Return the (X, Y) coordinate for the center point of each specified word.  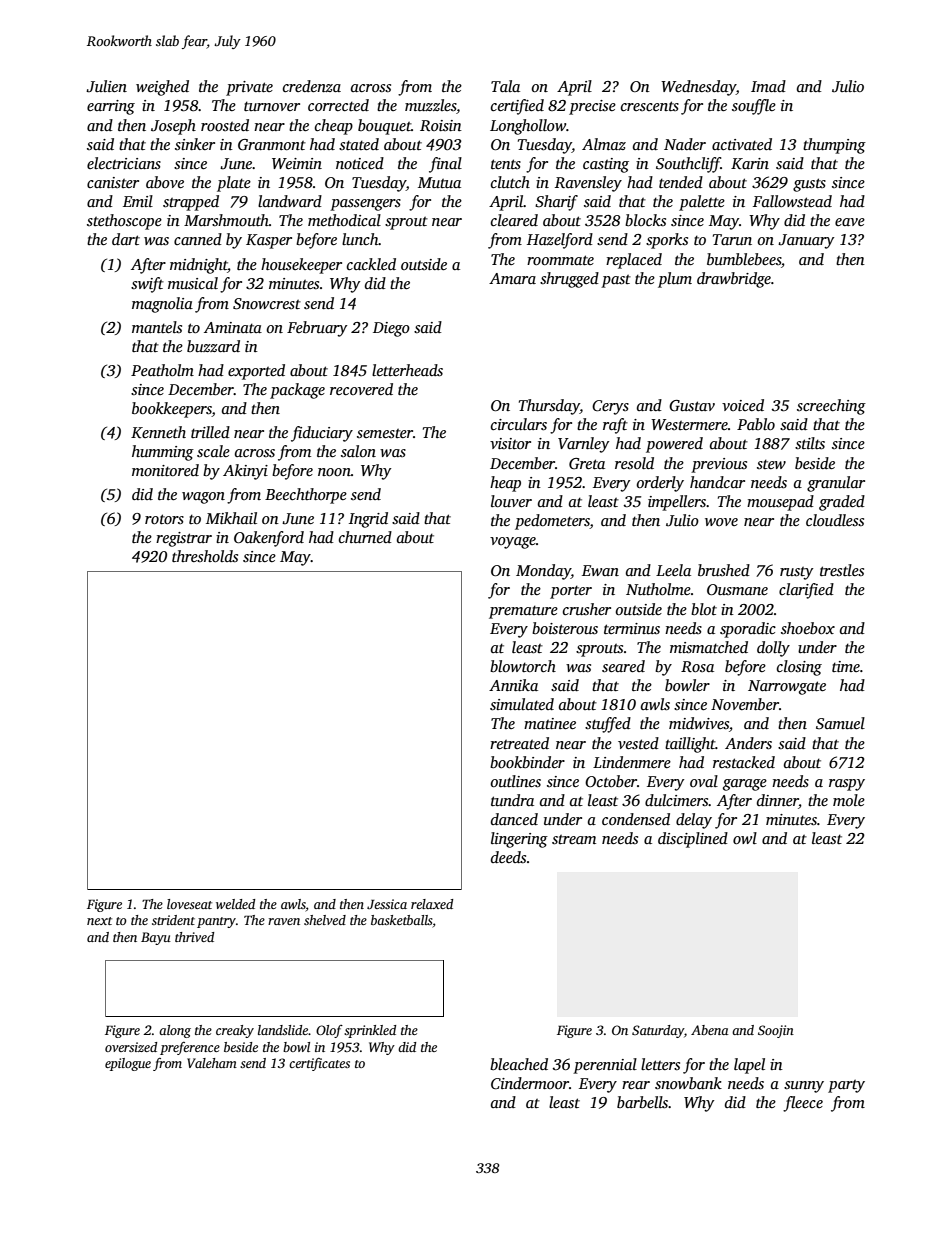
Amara (512, 278)
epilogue (128, 1064)
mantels (157, 327)
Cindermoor (530, 1083)
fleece (803, 1104)
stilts (810, 443)
